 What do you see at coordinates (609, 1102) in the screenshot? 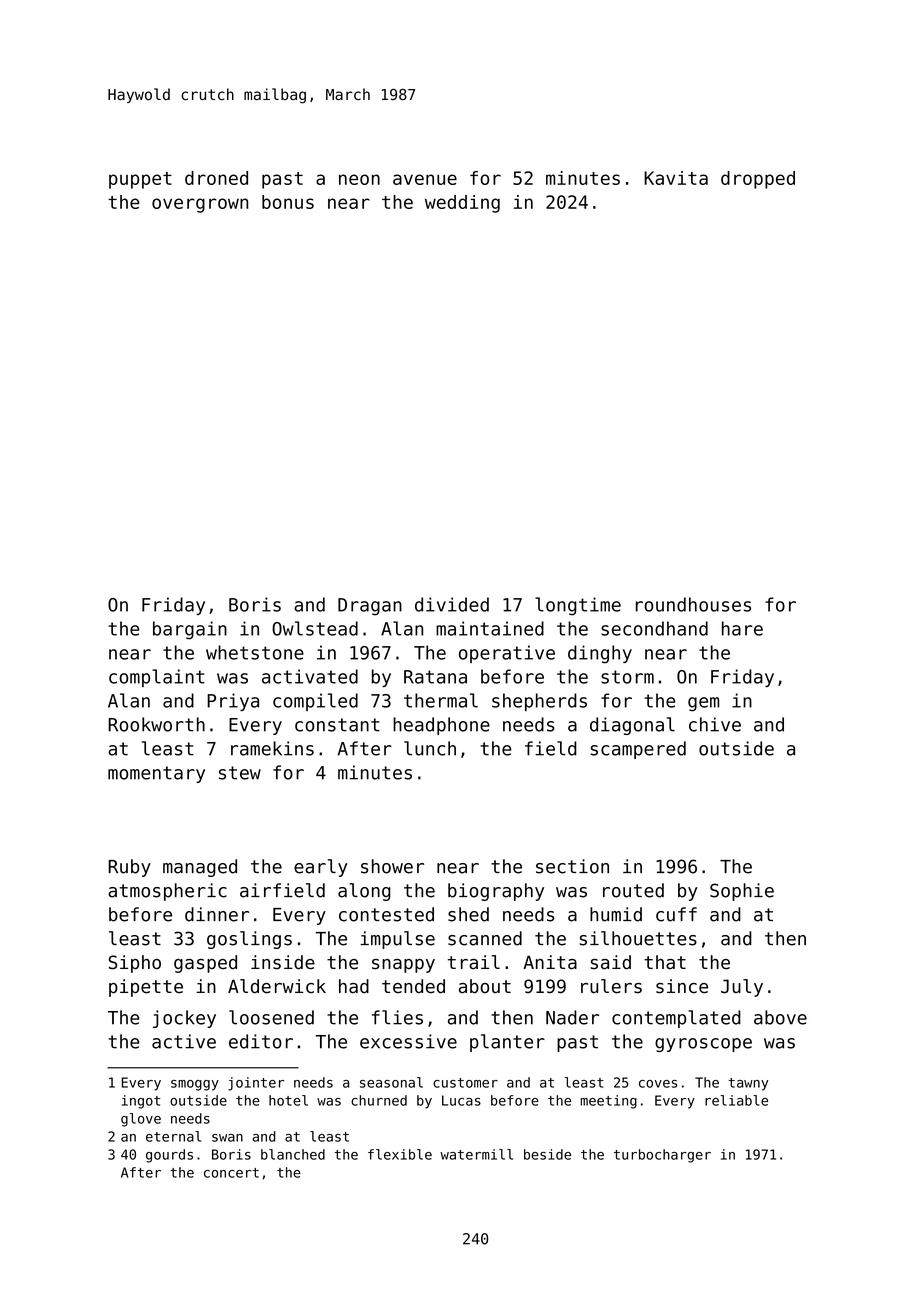
I see `meeting` at bounding box center [609, 1102].
